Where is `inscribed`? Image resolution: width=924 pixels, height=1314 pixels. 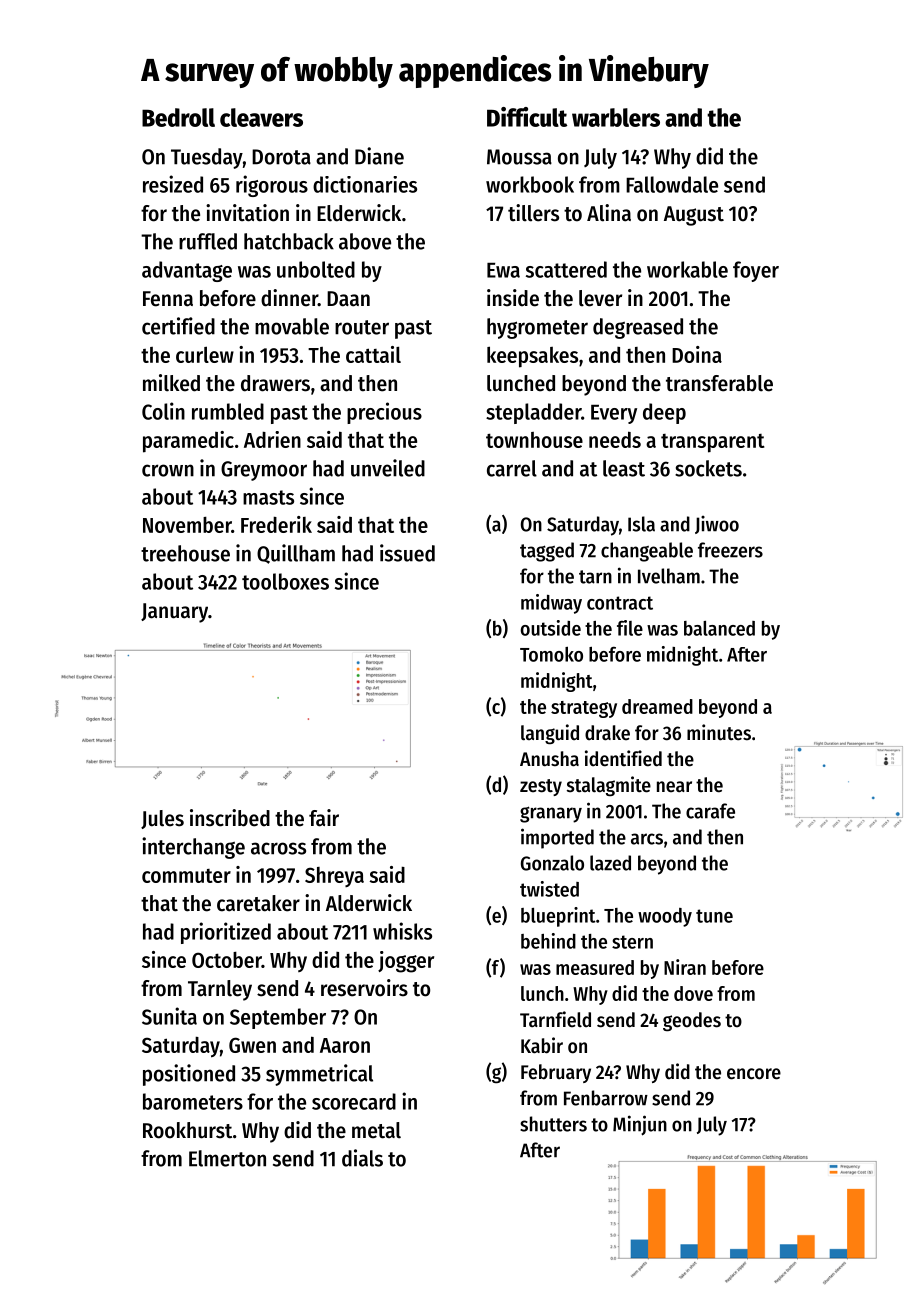 inscribed is located at coordinates (230, 818).
